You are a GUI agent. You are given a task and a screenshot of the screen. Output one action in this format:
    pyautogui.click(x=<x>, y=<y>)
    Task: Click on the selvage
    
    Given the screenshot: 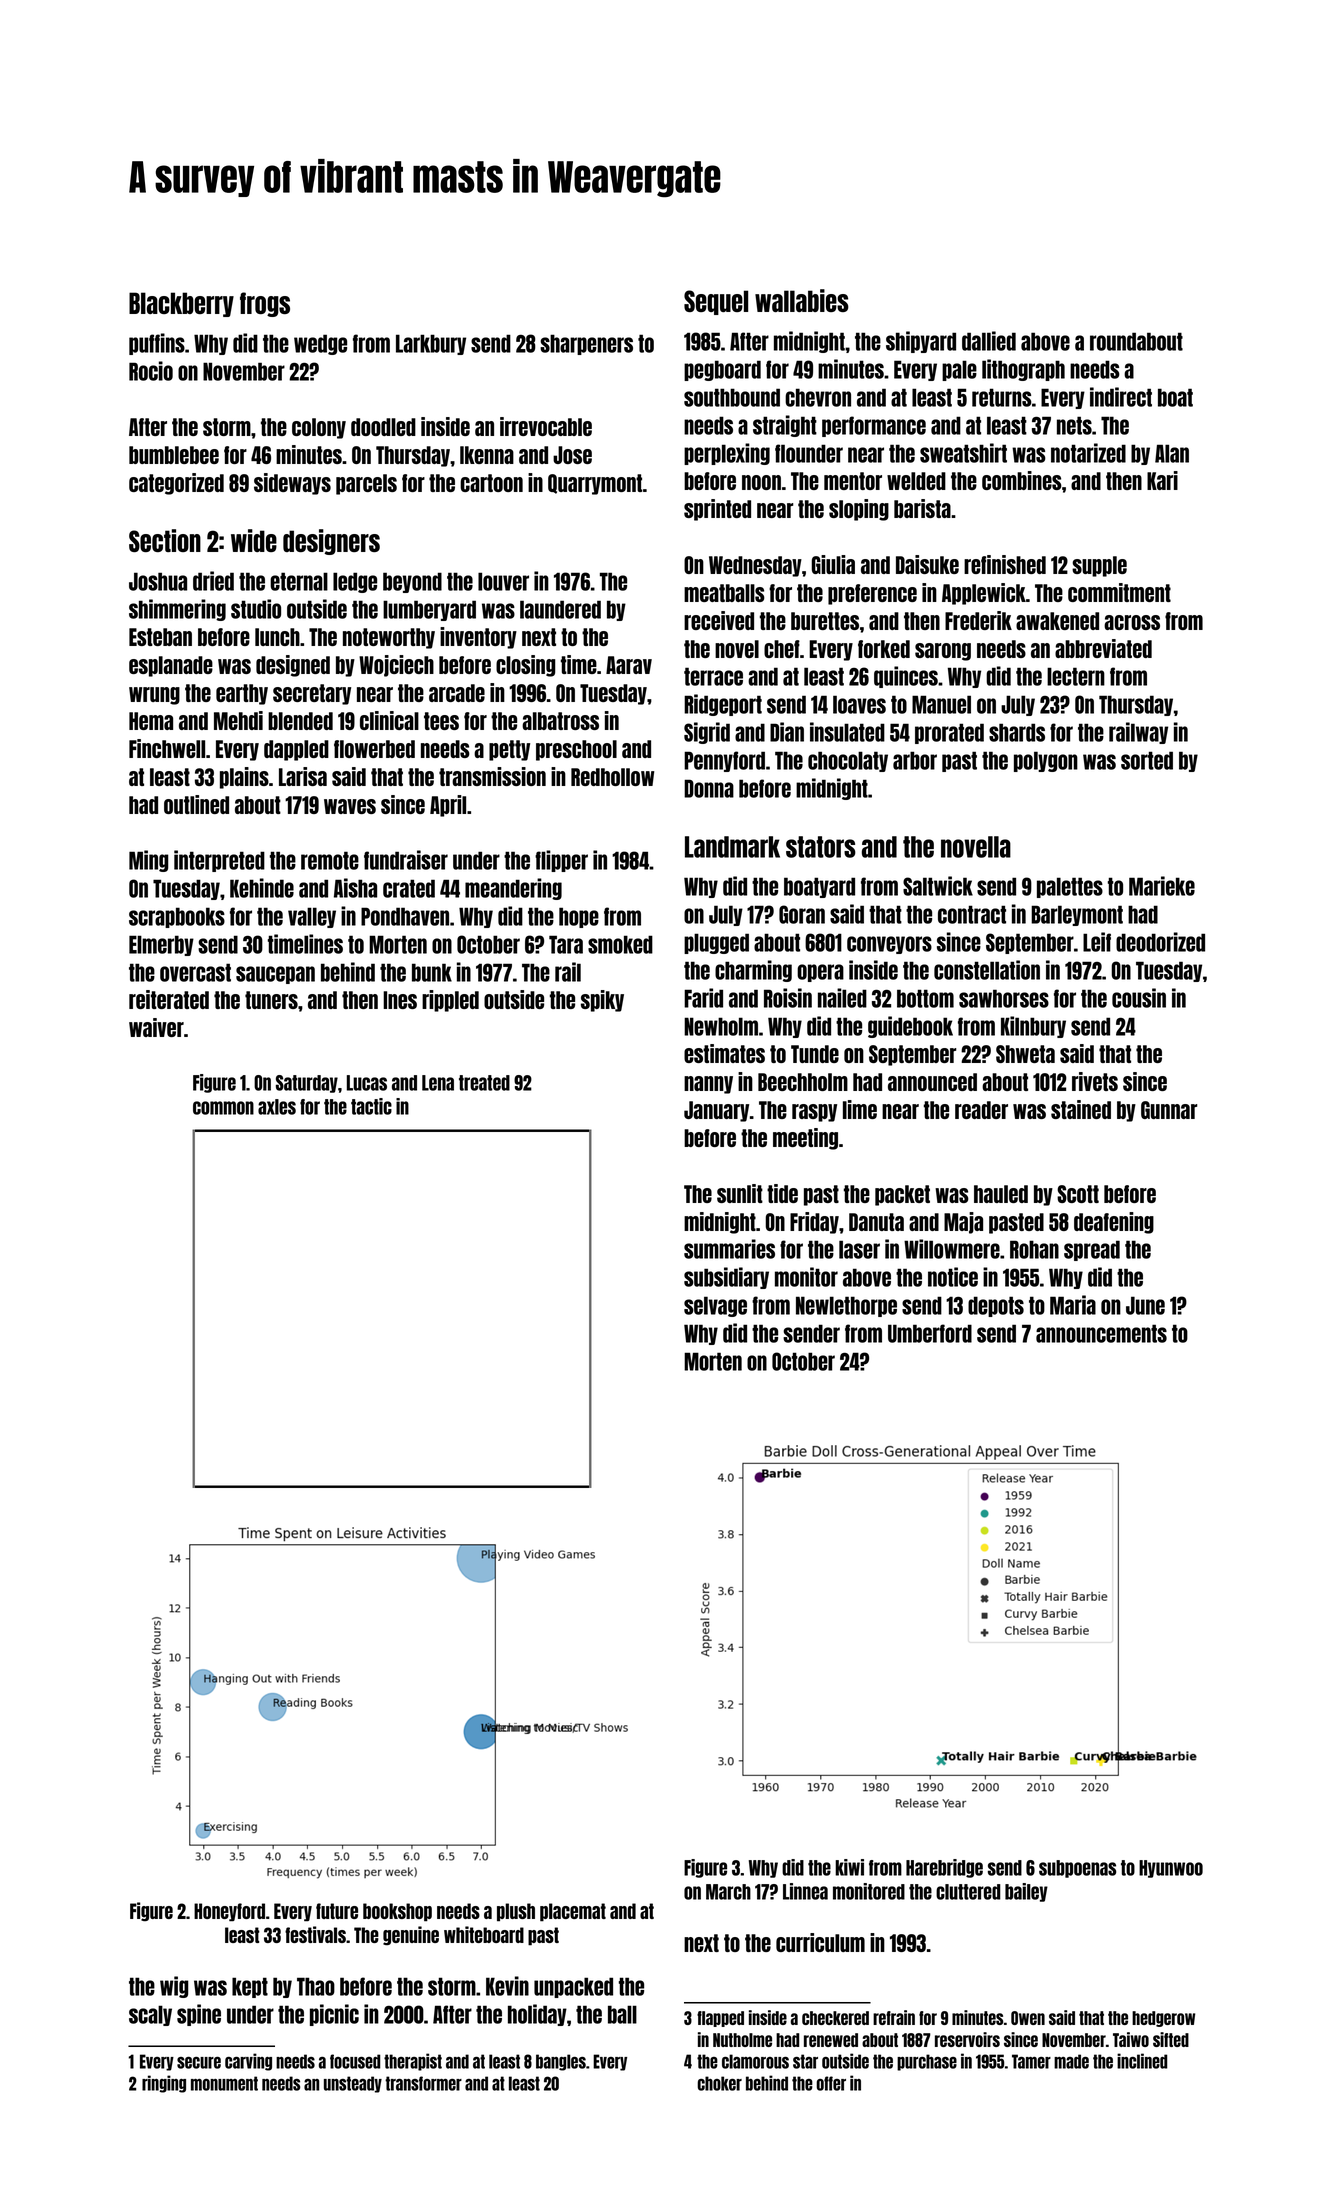 What is the action you would take?
    pyautogui.click(x=715, y=1306)
